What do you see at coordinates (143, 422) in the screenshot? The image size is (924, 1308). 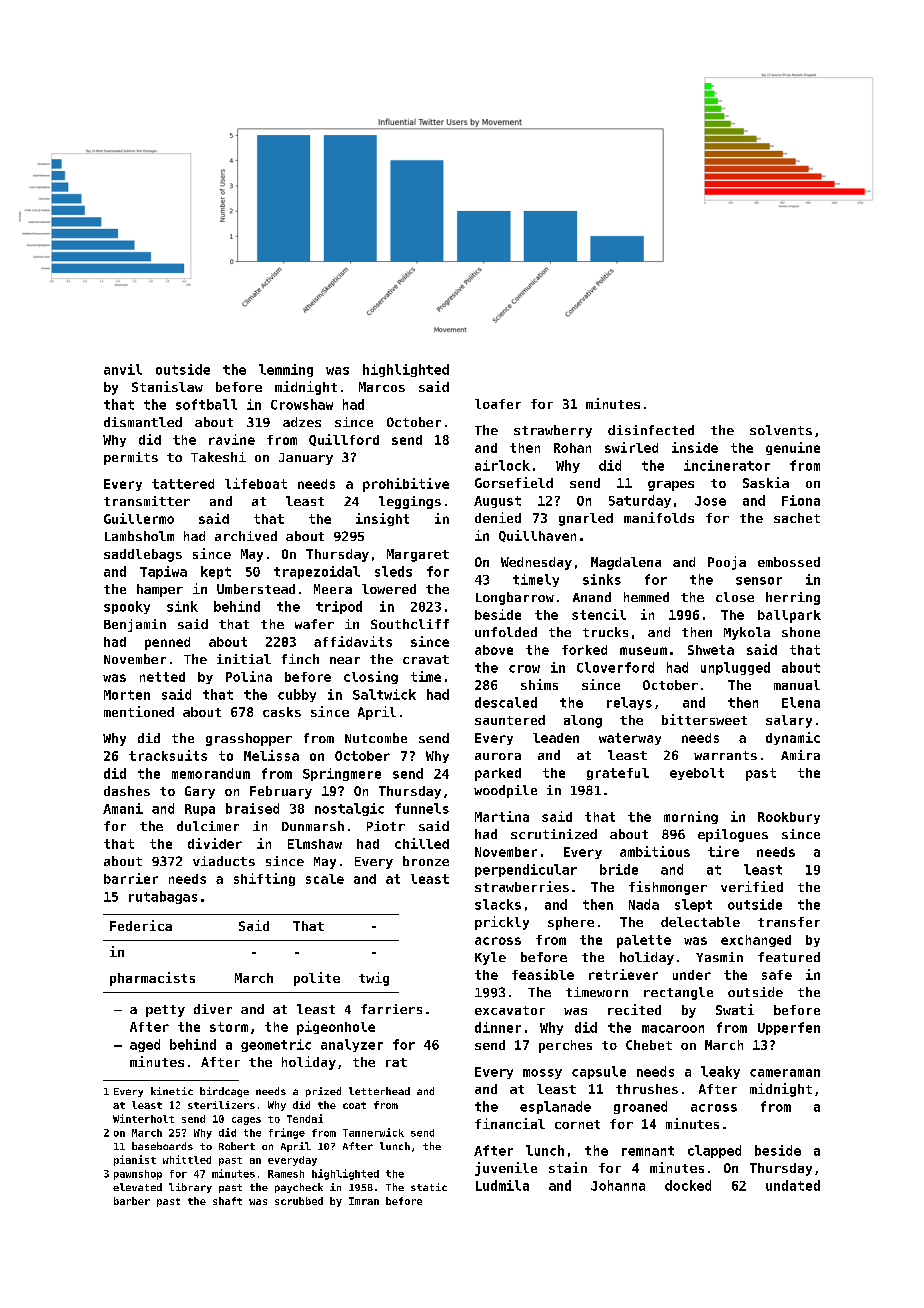 I see `dismantled` at bounding box center [143, 422].
